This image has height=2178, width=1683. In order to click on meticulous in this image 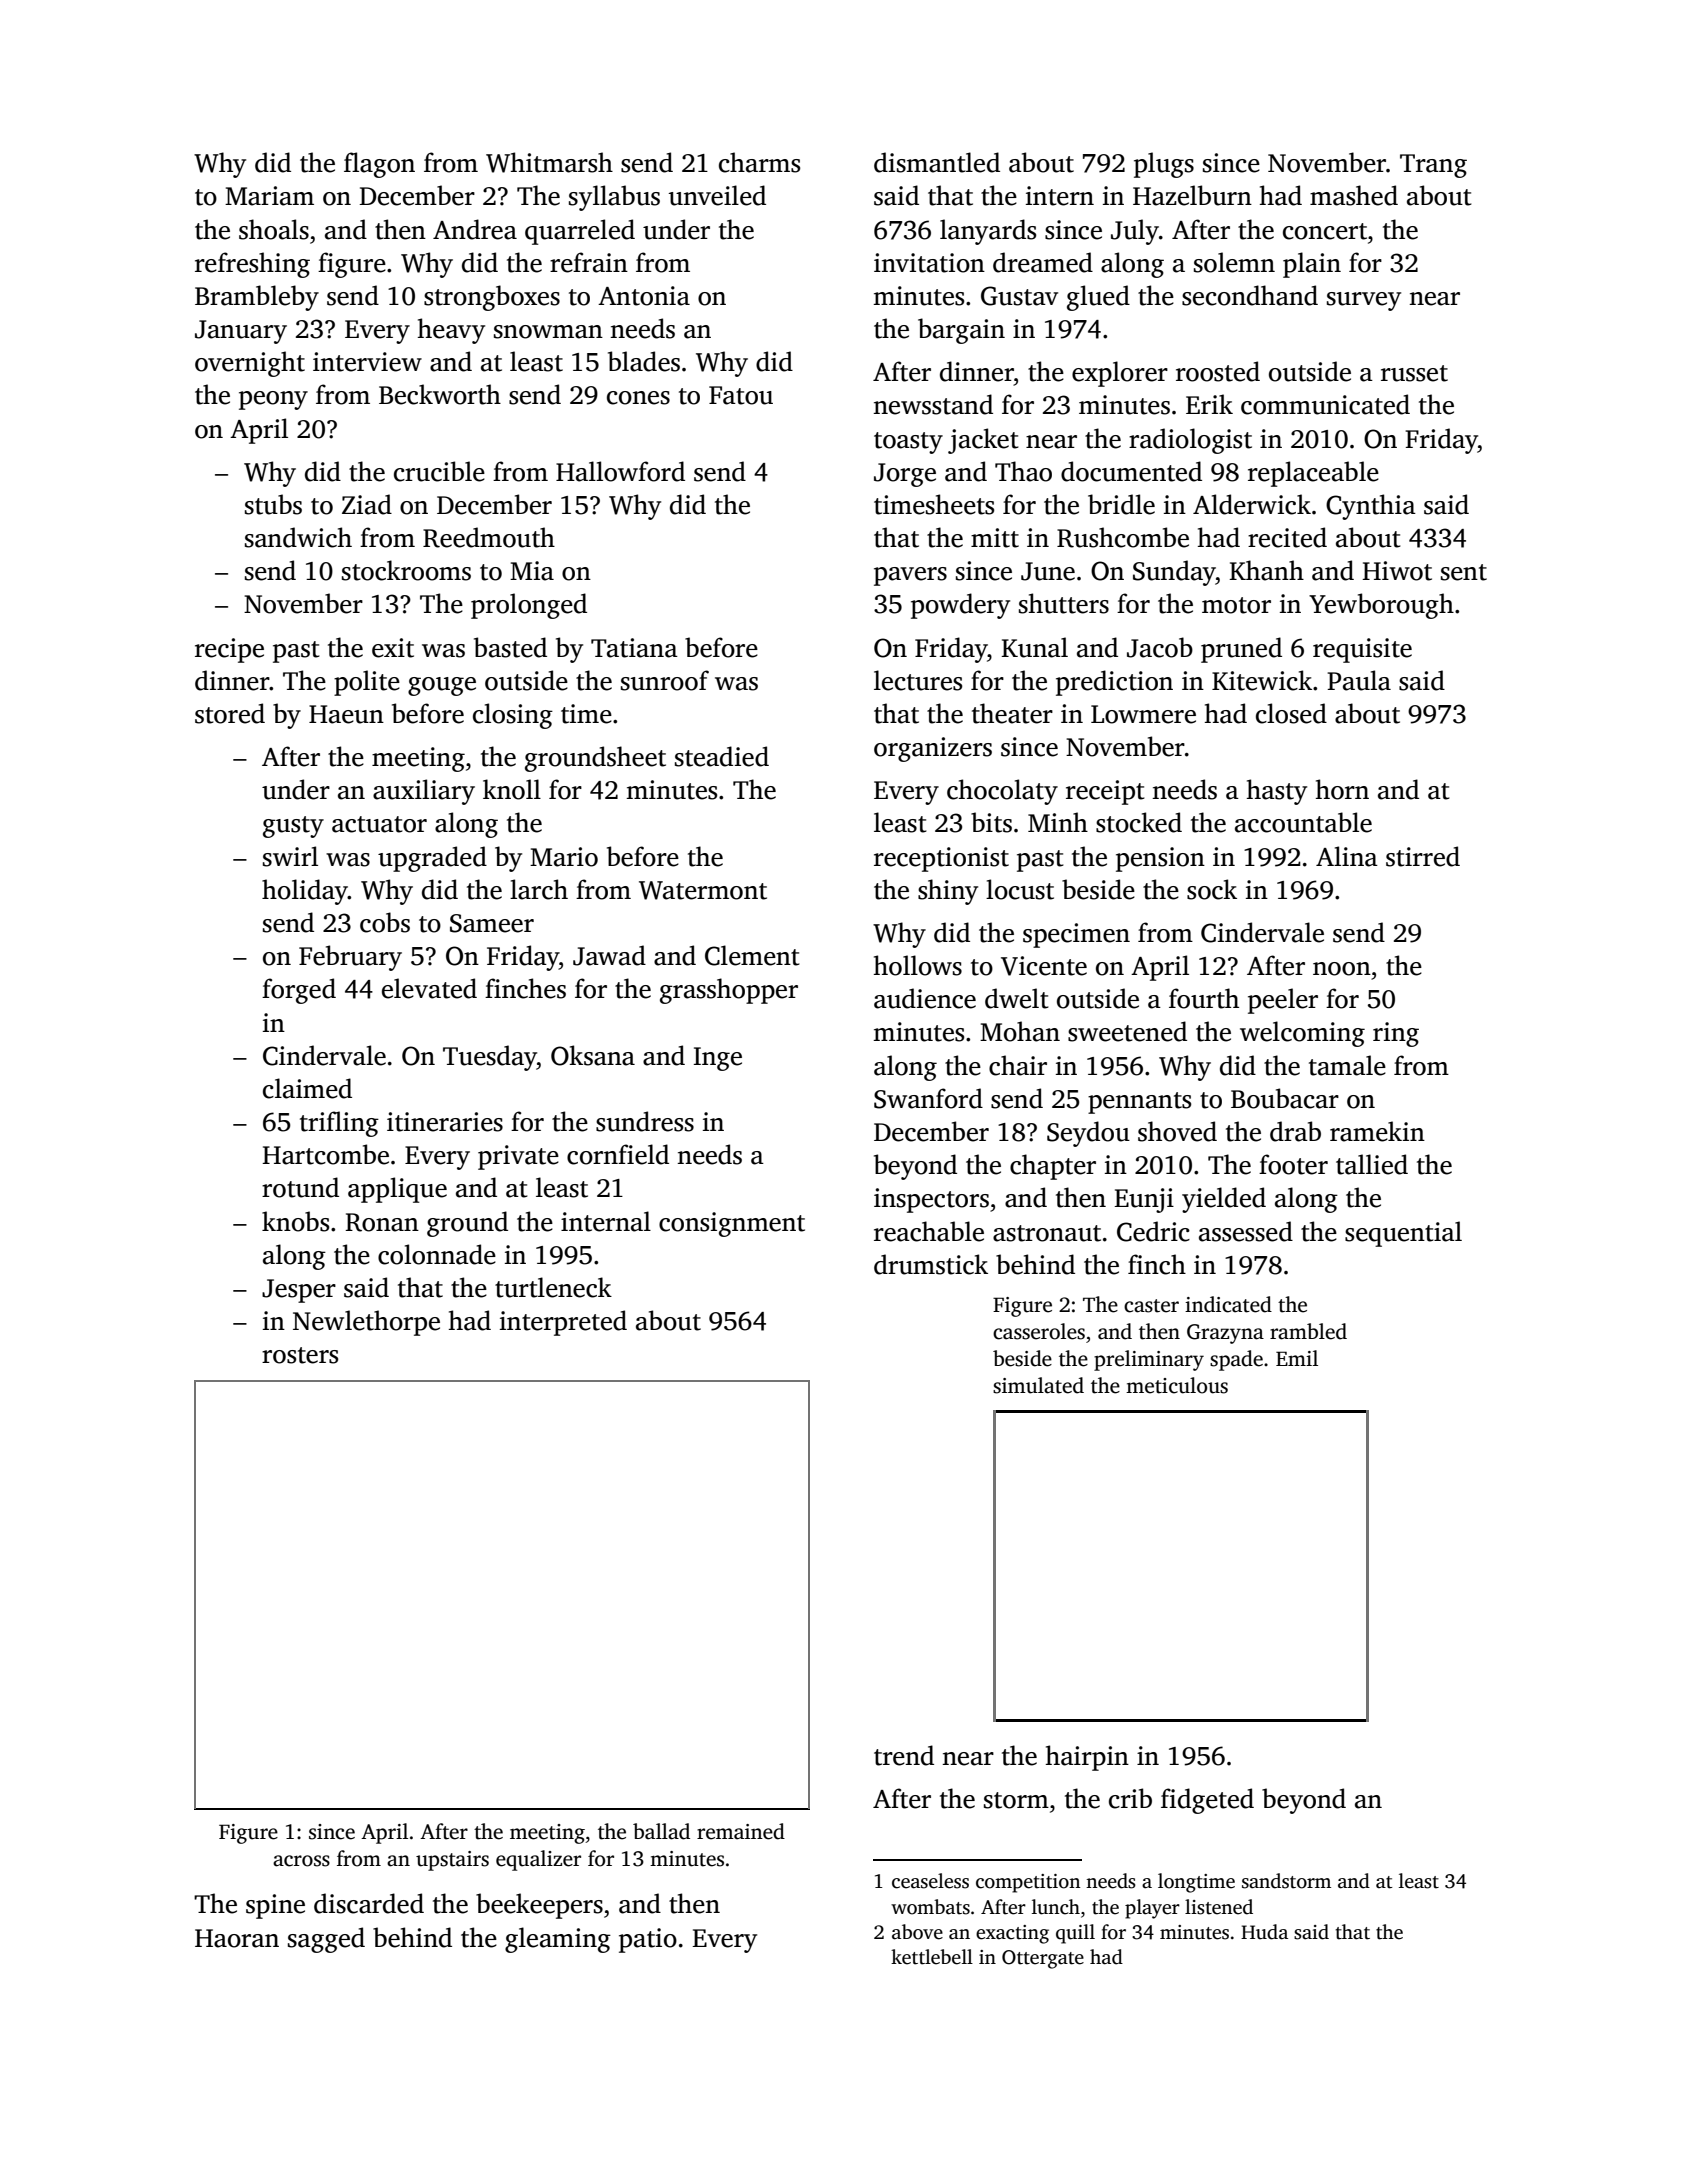, I will do `click(1177, 1385)`.
